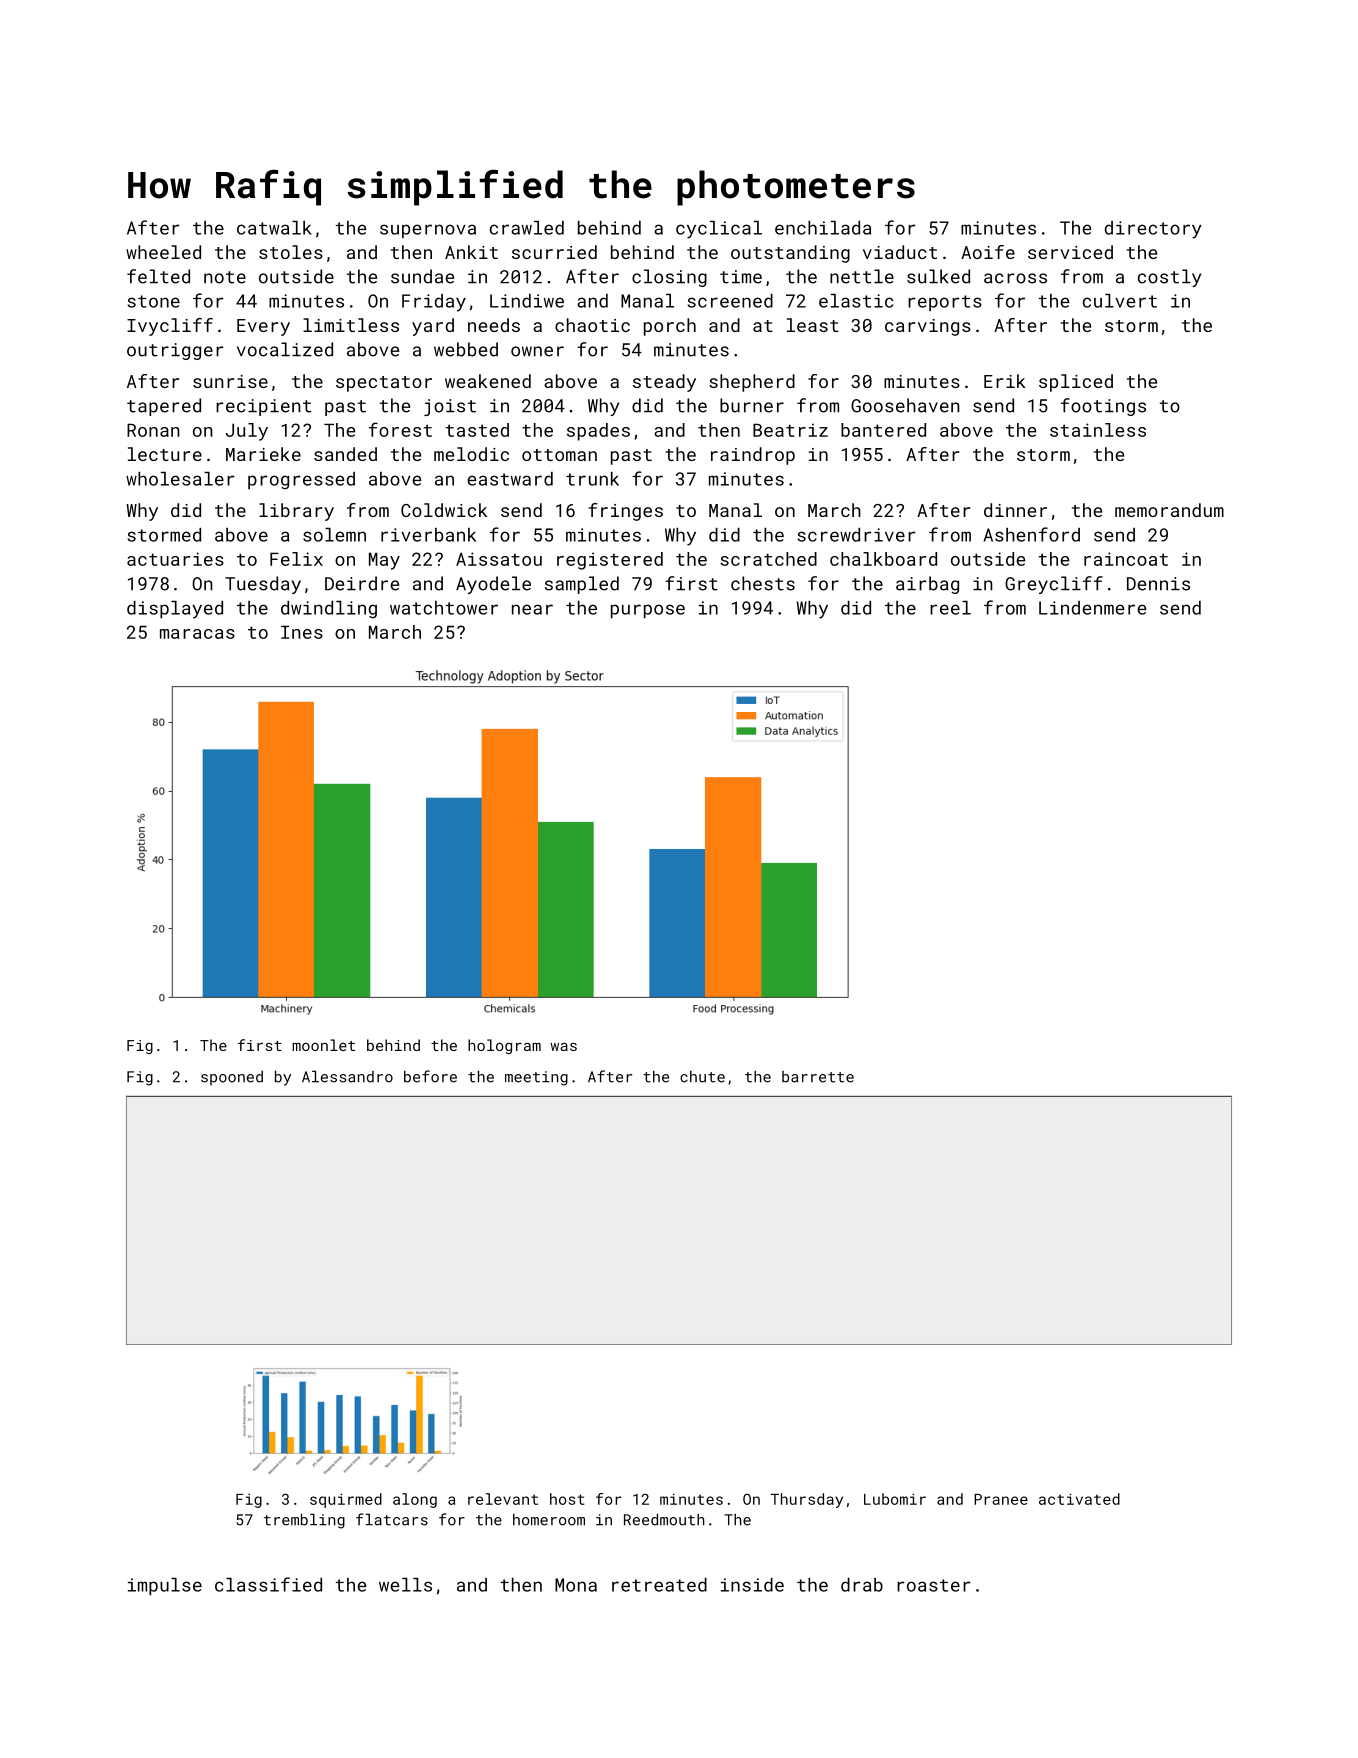  What do you see at coordinates (664, 383) in the screenshot?
I see `steady` at bounding box center [664, 383].
